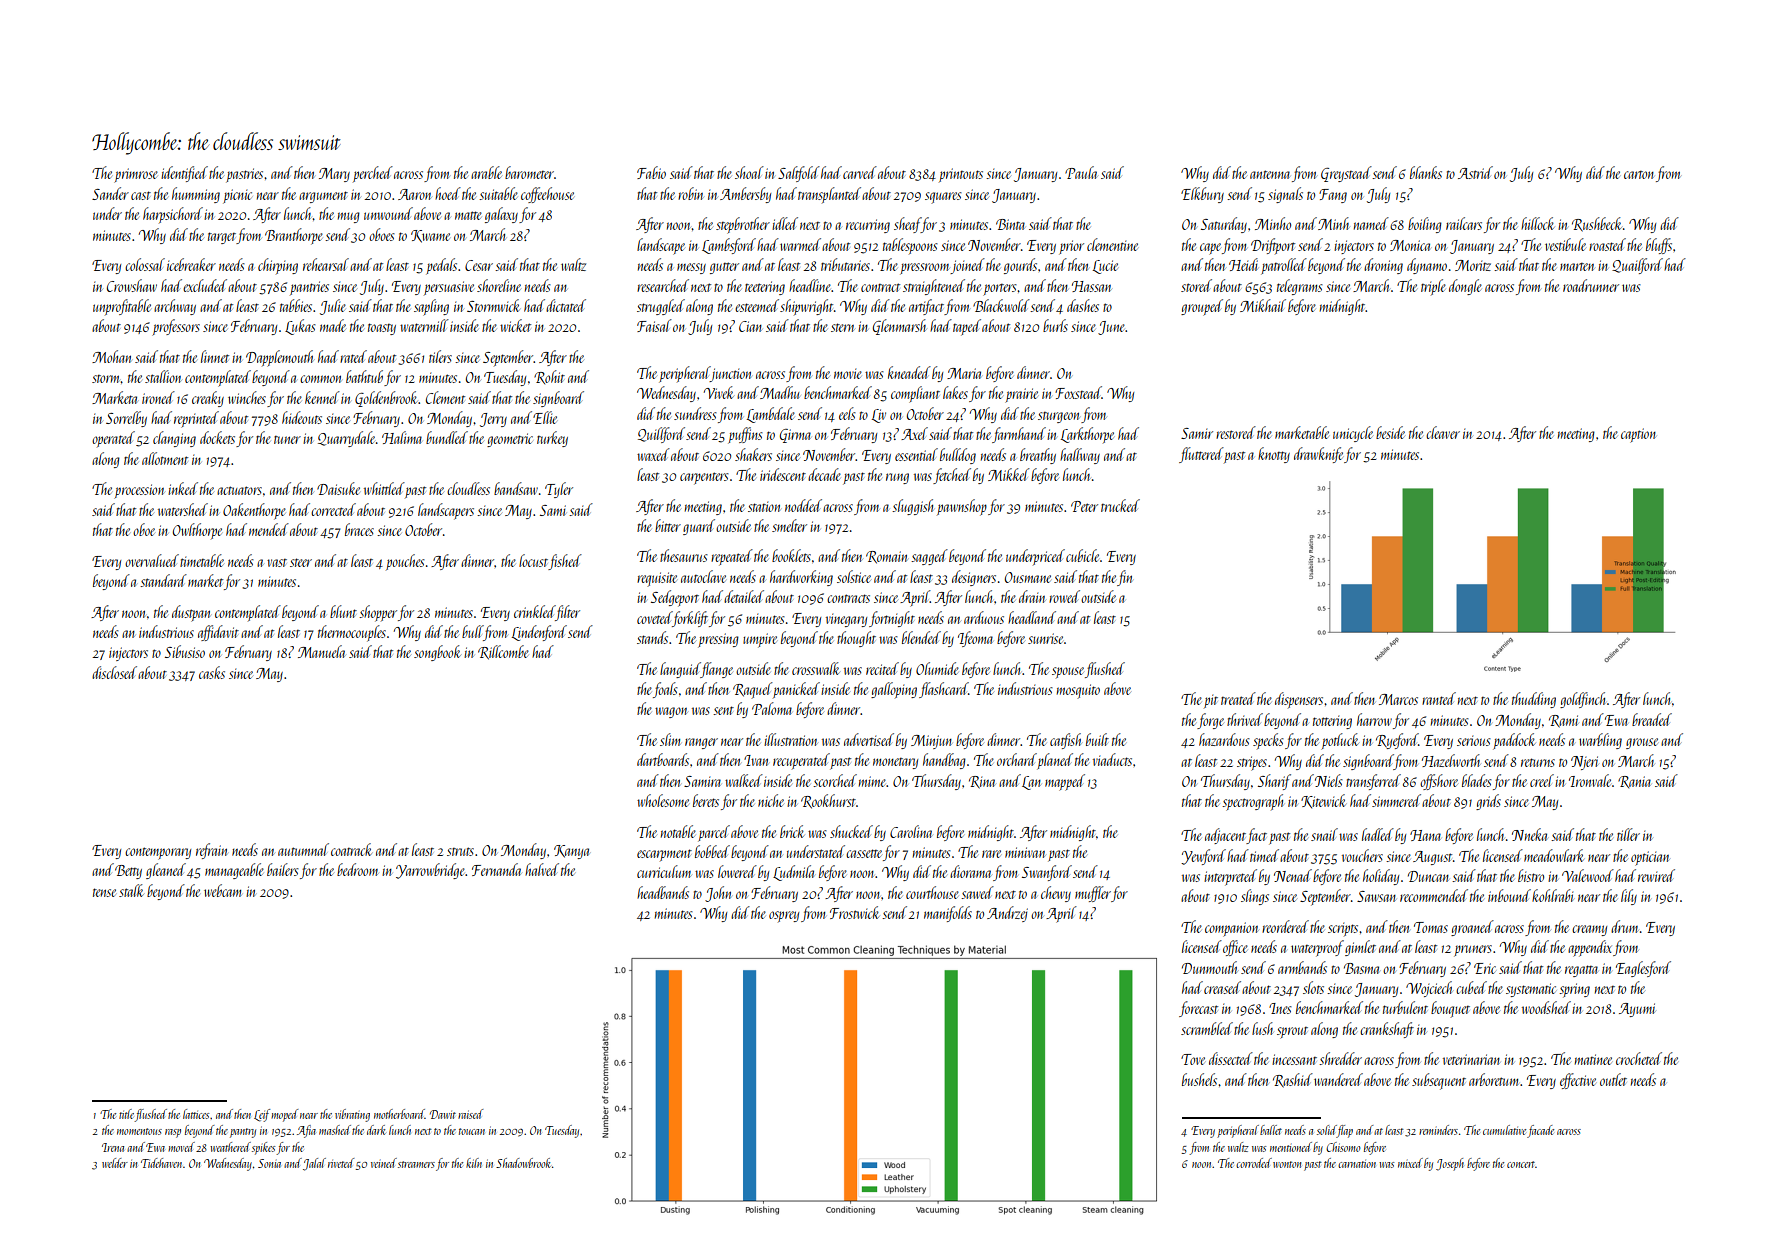 The image size is (1776, 1256). Describe the element at coordinates (1120, 505) in the screenshot. I see `trucked` at that location.
